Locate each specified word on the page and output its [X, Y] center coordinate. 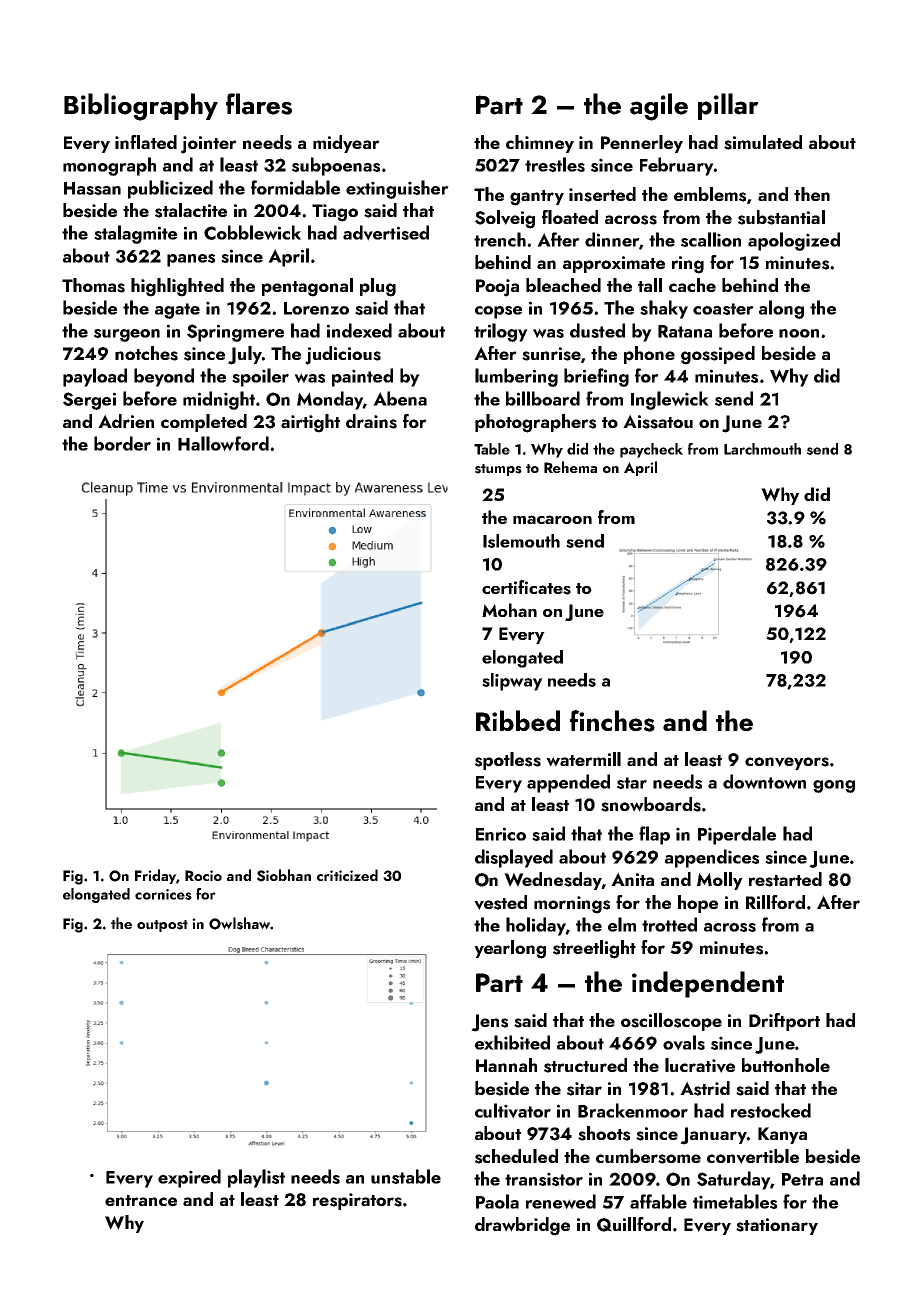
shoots [604, 1133]
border [122, 443]
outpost [162, 926]
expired [189, 1178]
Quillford [634, 1224]
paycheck [651, 450]
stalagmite [135, 234]
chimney [540, 144]
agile [659, 107]
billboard [543, 398]
